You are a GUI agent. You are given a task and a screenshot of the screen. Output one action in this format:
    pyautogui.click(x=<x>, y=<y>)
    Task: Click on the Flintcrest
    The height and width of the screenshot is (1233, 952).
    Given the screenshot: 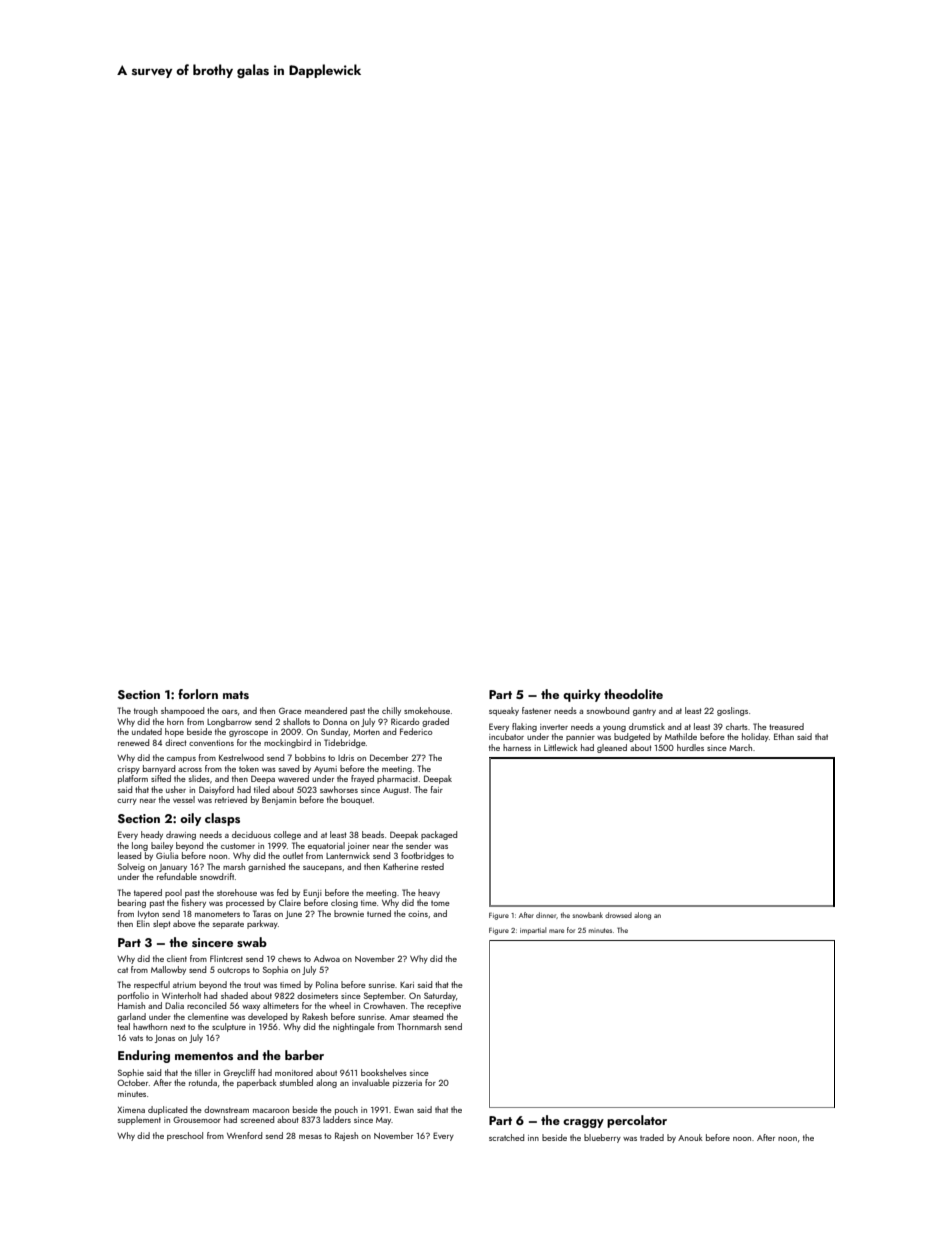 What is the action you would take?
    pyautogui.click(x=226, y=958)
